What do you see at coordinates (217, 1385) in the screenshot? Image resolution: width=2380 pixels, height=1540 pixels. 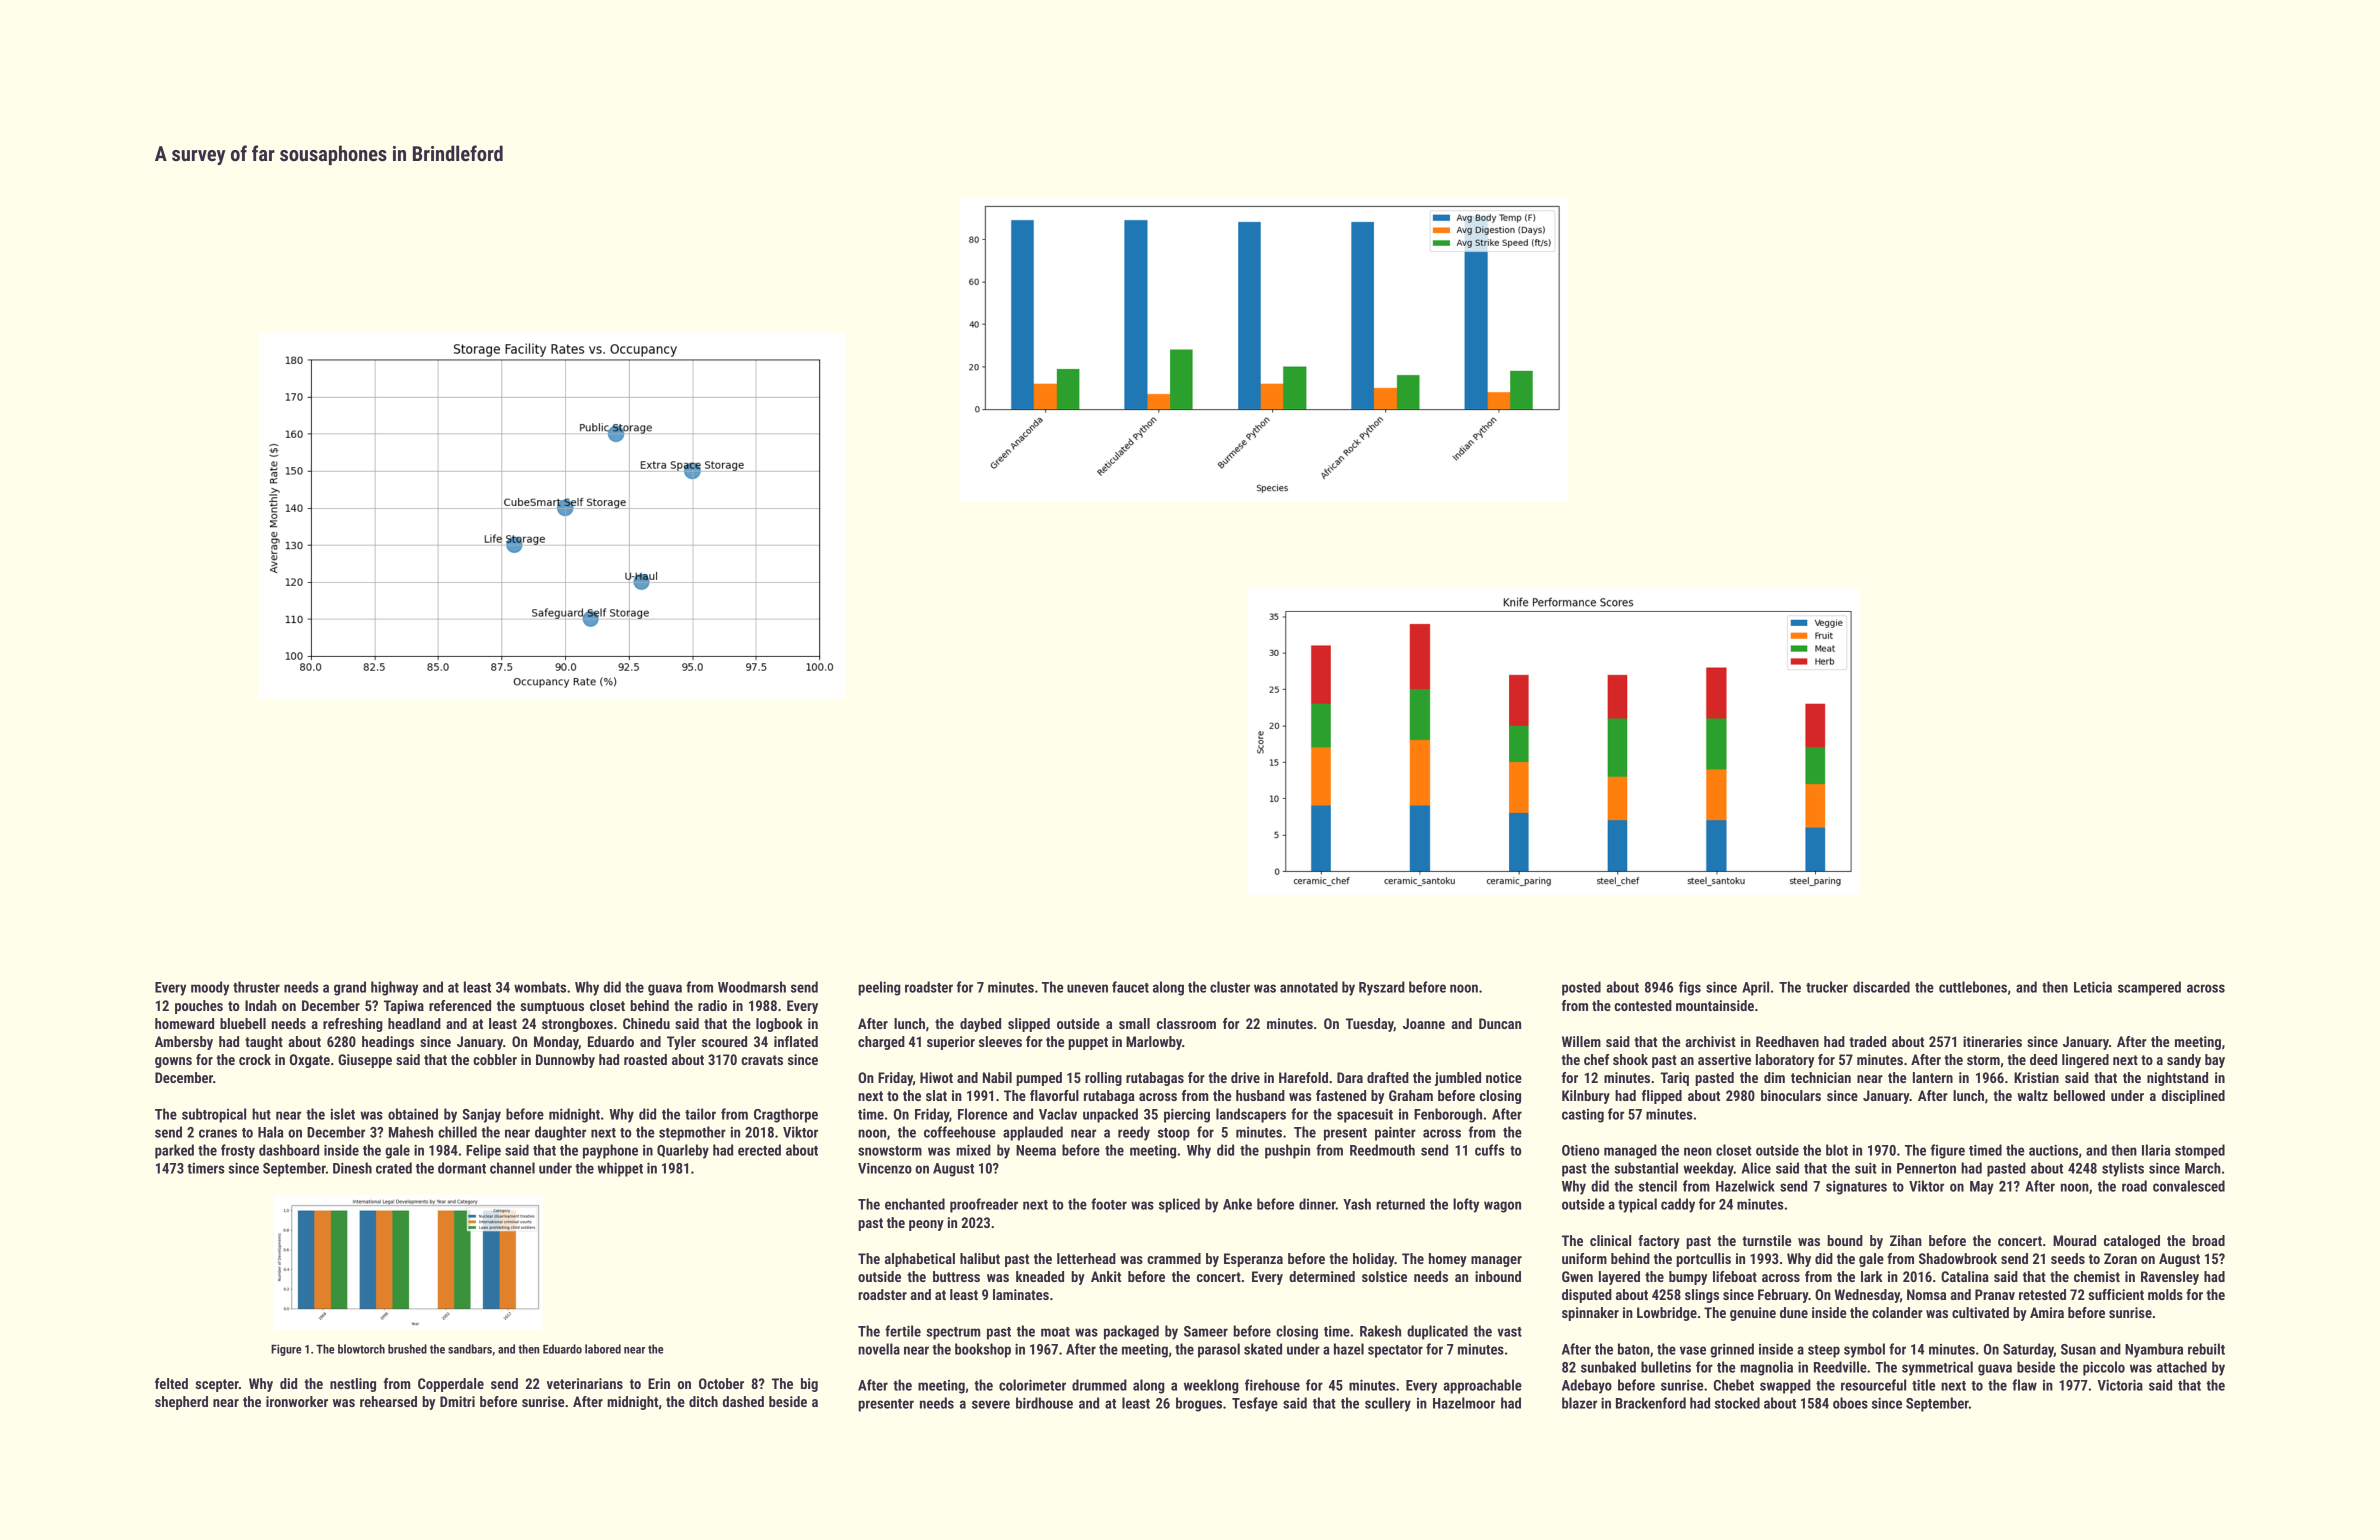 I see `scepter` at bounding box center [217, 1385].
